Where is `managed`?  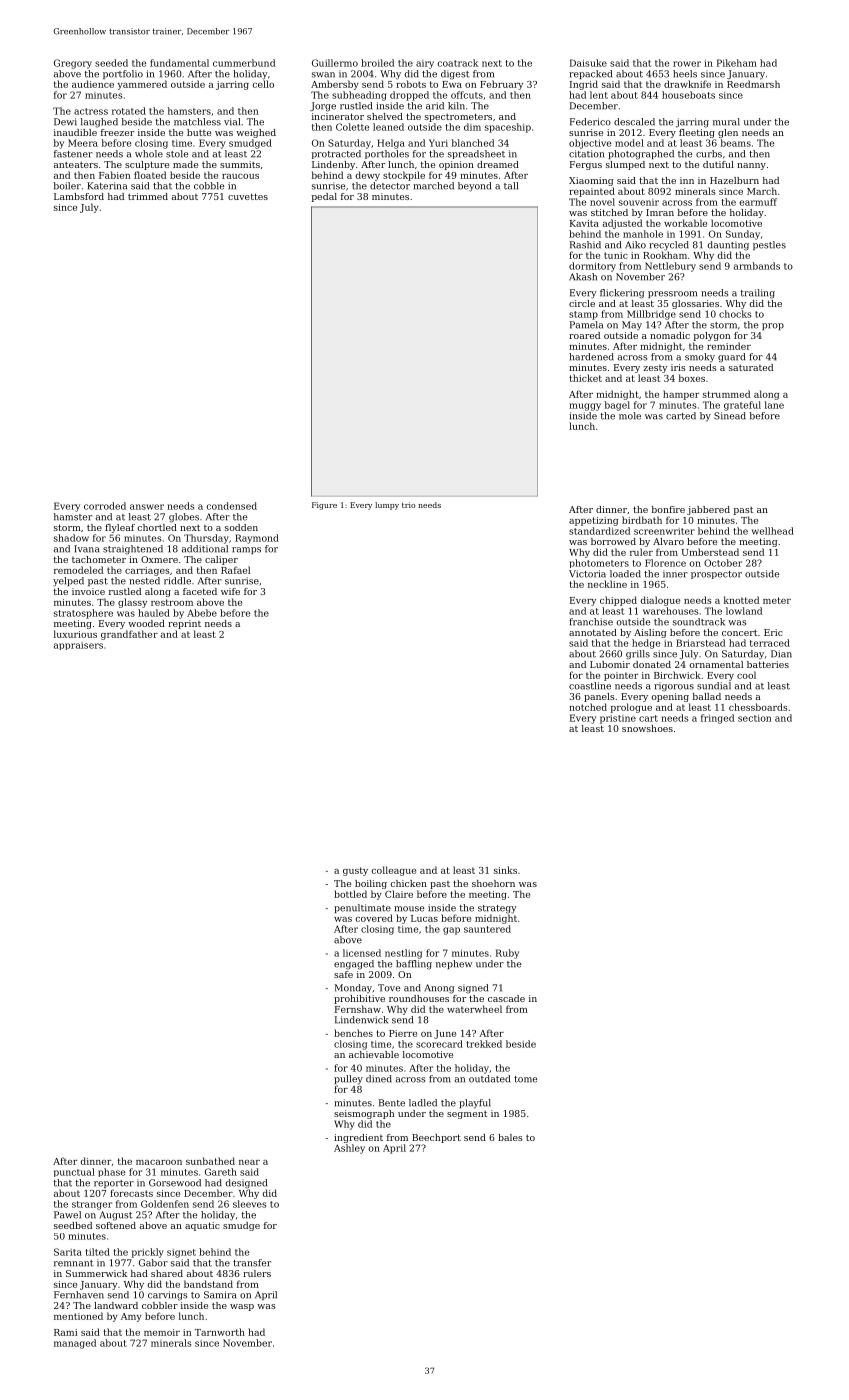 managed is located at coordinates (75, 1344).
